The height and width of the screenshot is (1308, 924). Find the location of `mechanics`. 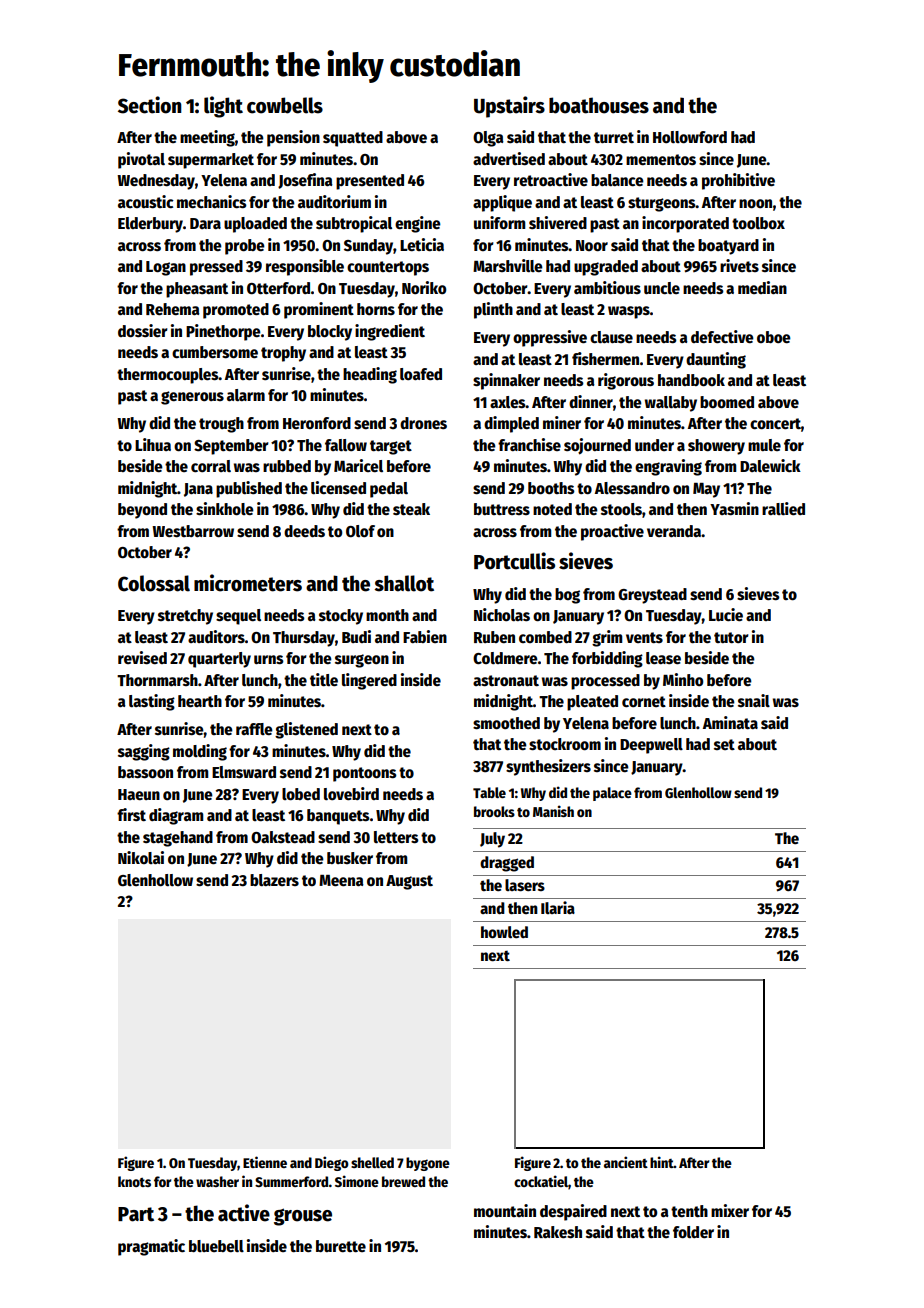

mechanics is located at coordinates (212, 201).
